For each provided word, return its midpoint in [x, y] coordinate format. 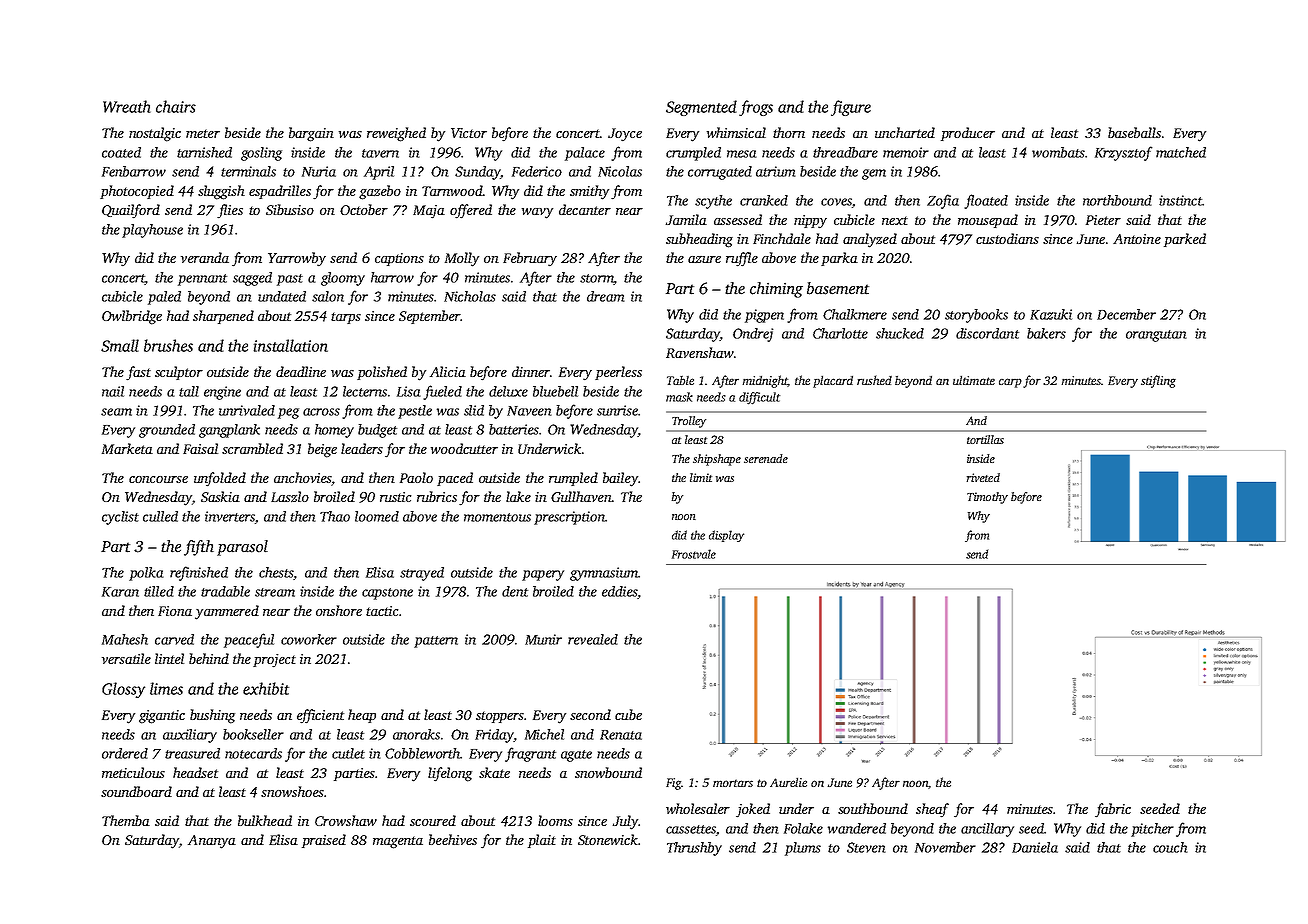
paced [455, 479]
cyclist [120, 518]
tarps [346, 318]
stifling [1158, 381]
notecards [253, 753]
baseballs [1134, 132]
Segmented [701, 108]
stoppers [500, 717]
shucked [900, 333]
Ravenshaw [700, 352]
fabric [1113, 810]
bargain [311, 134]
